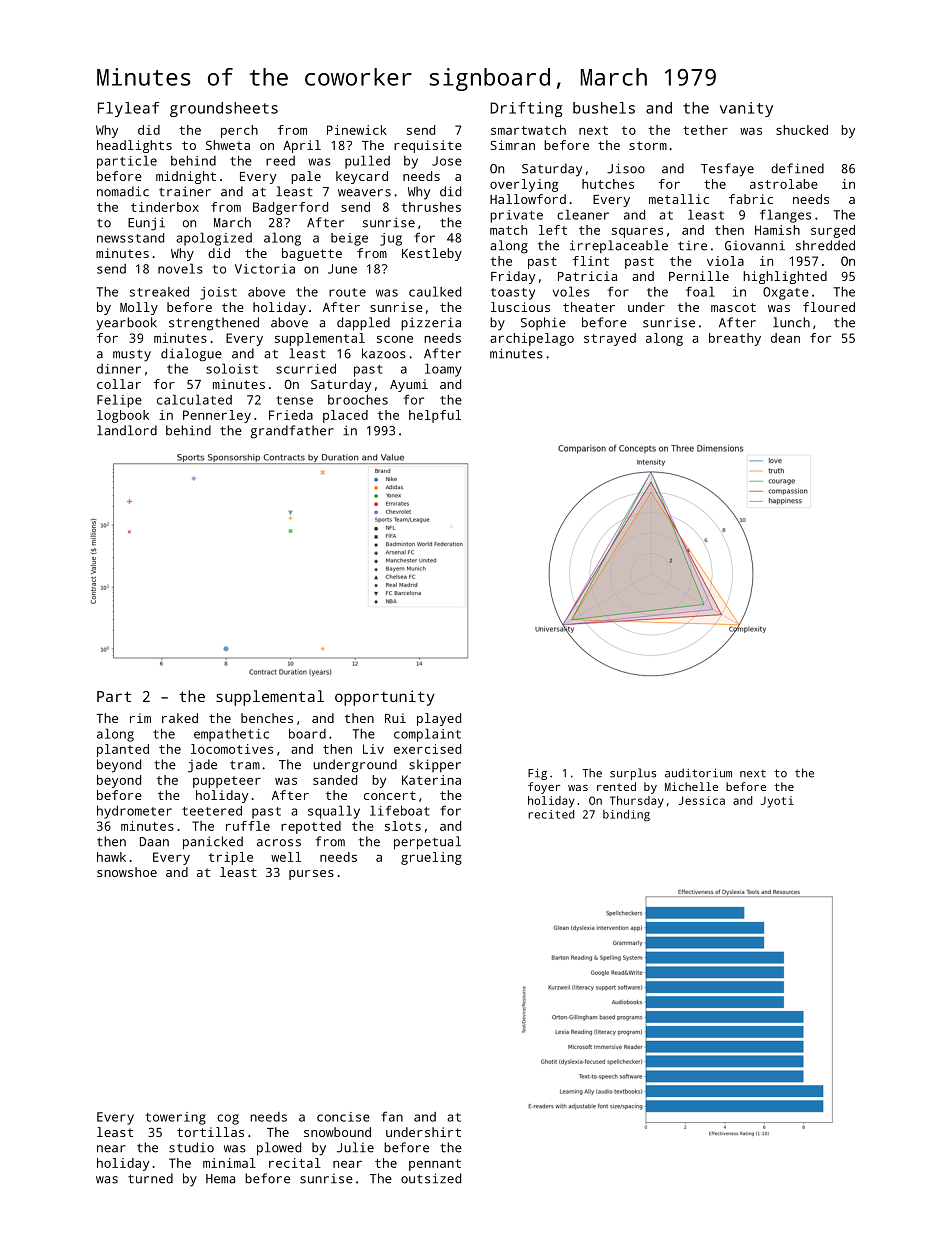 This document has height=1233, width=952. What do you see at coordinates (154, 842) in the document?
I see `Daan` at bounding box center [154, 842].
